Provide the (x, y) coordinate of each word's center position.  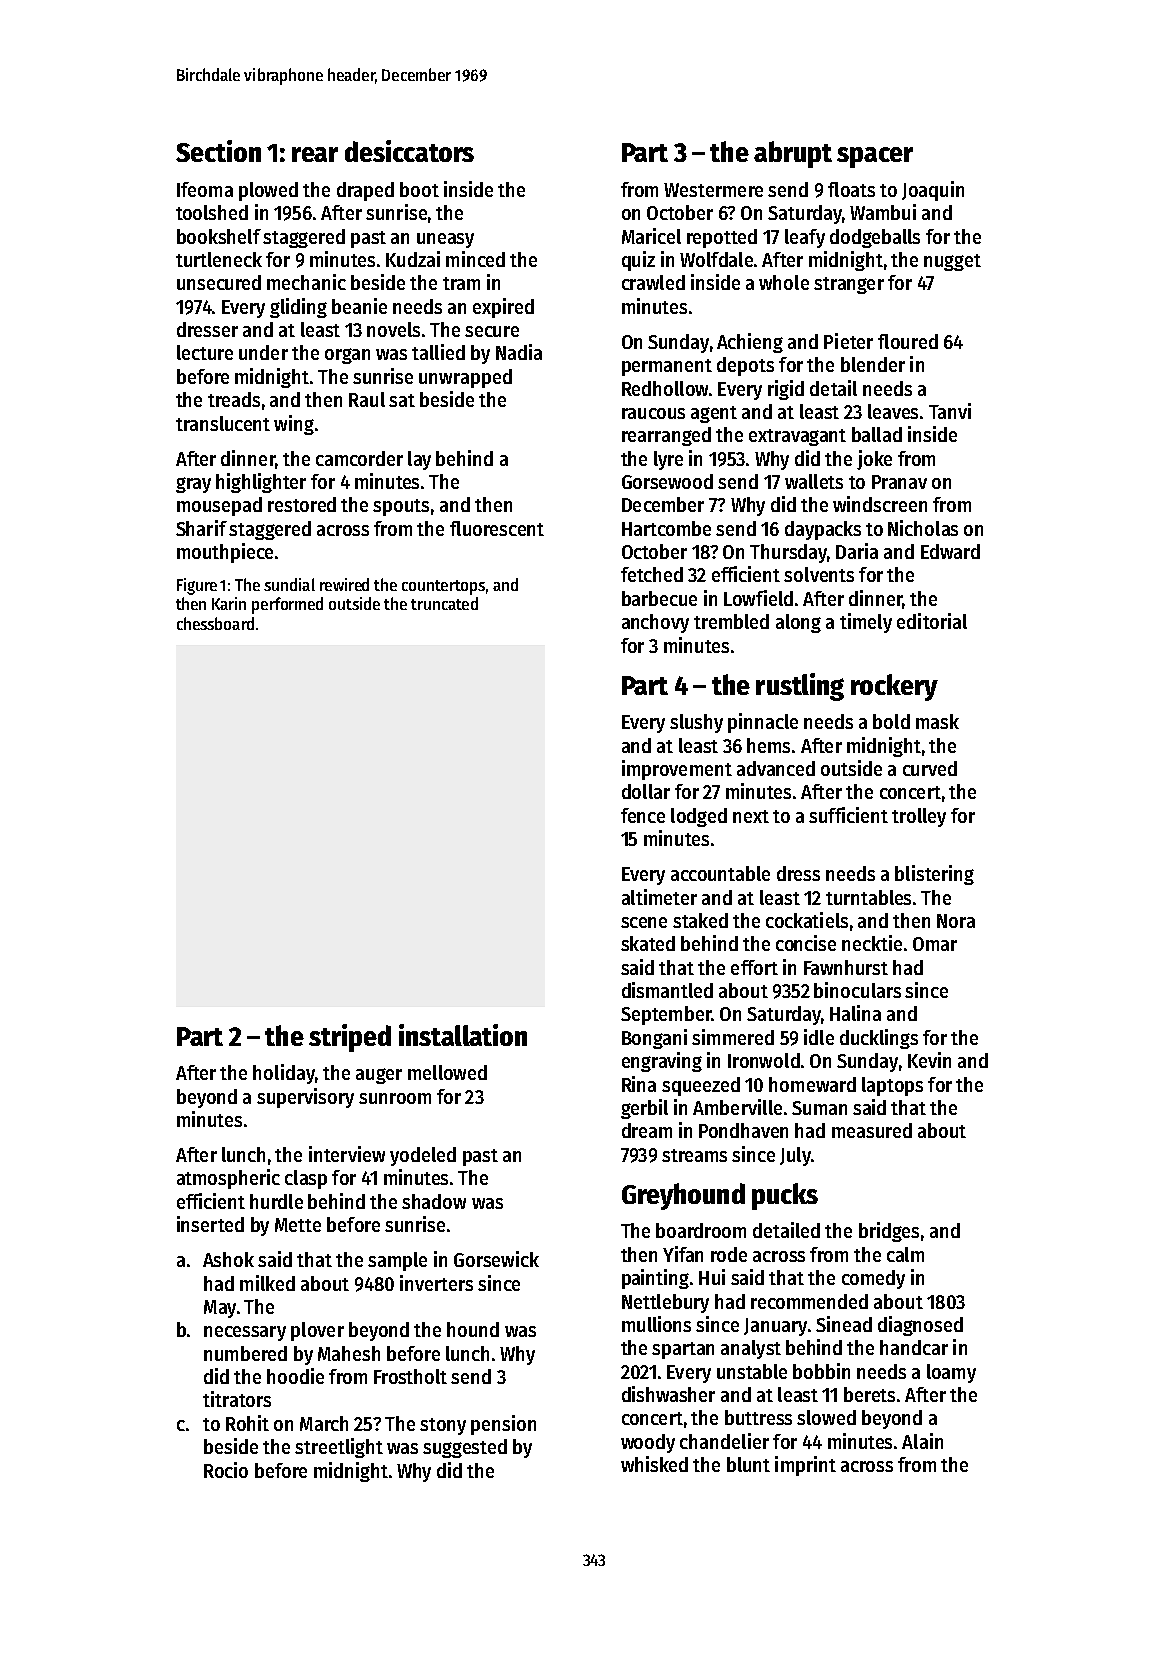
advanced (776, 768)
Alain (922, 1441)
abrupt (793, 154)
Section (218, 151)
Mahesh (349, 1353)
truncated (444, 603)
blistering (934, 875)
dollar (646, 791)
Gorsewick (496, 1259)
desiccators (409, 151)
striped (350, 1038)
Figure (197, 586)
